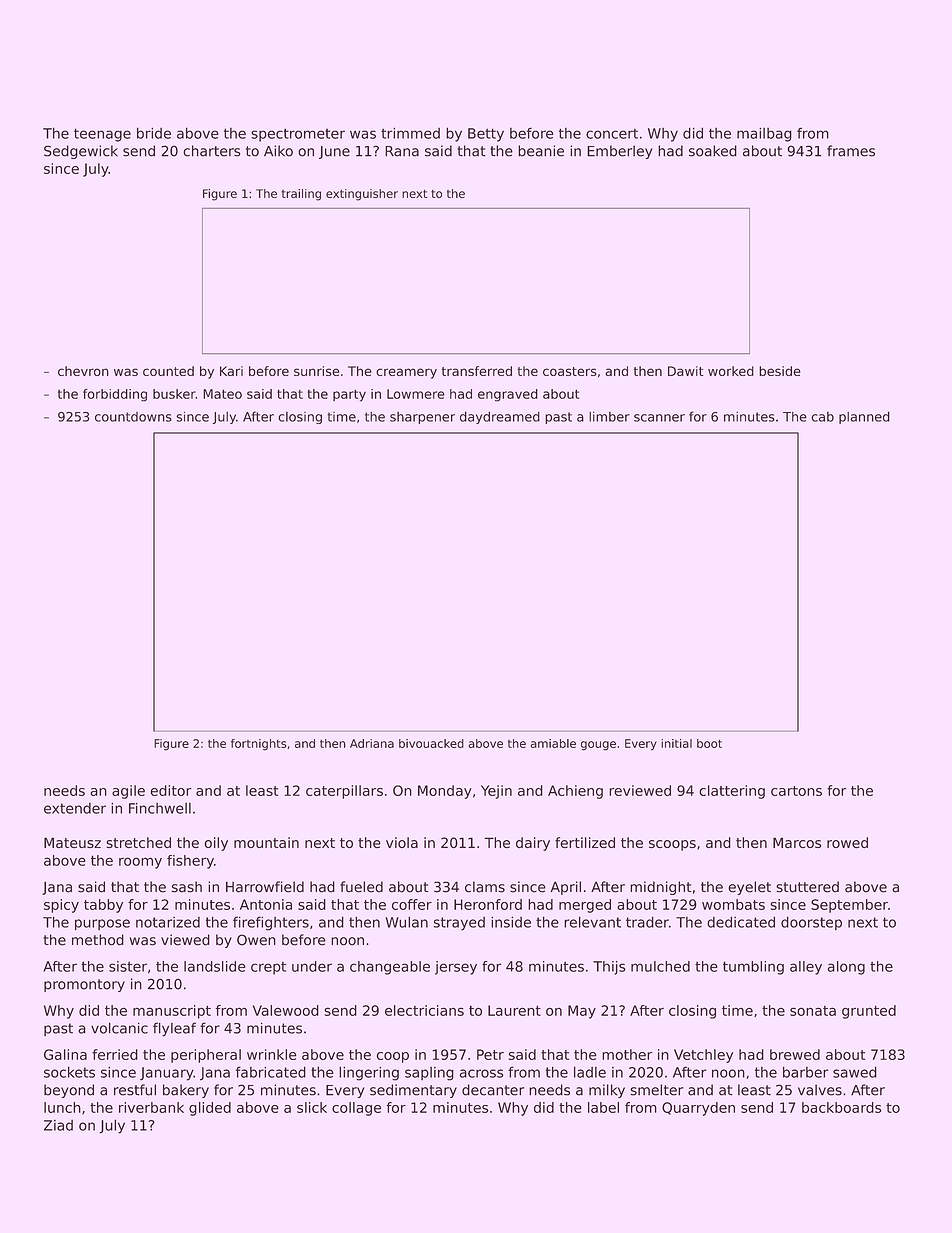  I want to click on backboards, so click(842, 1107).
